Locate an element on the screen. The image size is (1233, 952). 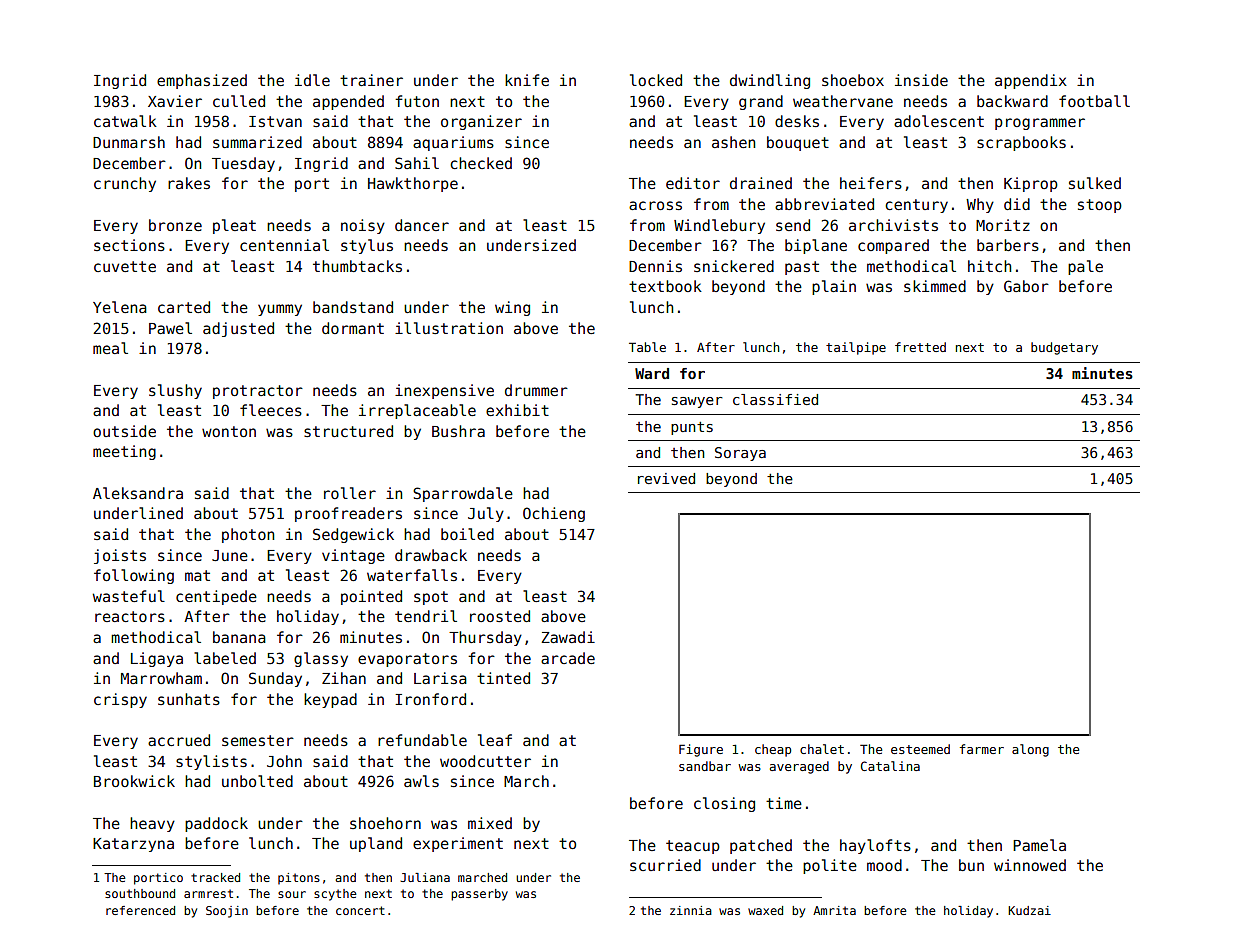
catwalk is located at coordinates (125, 121).
